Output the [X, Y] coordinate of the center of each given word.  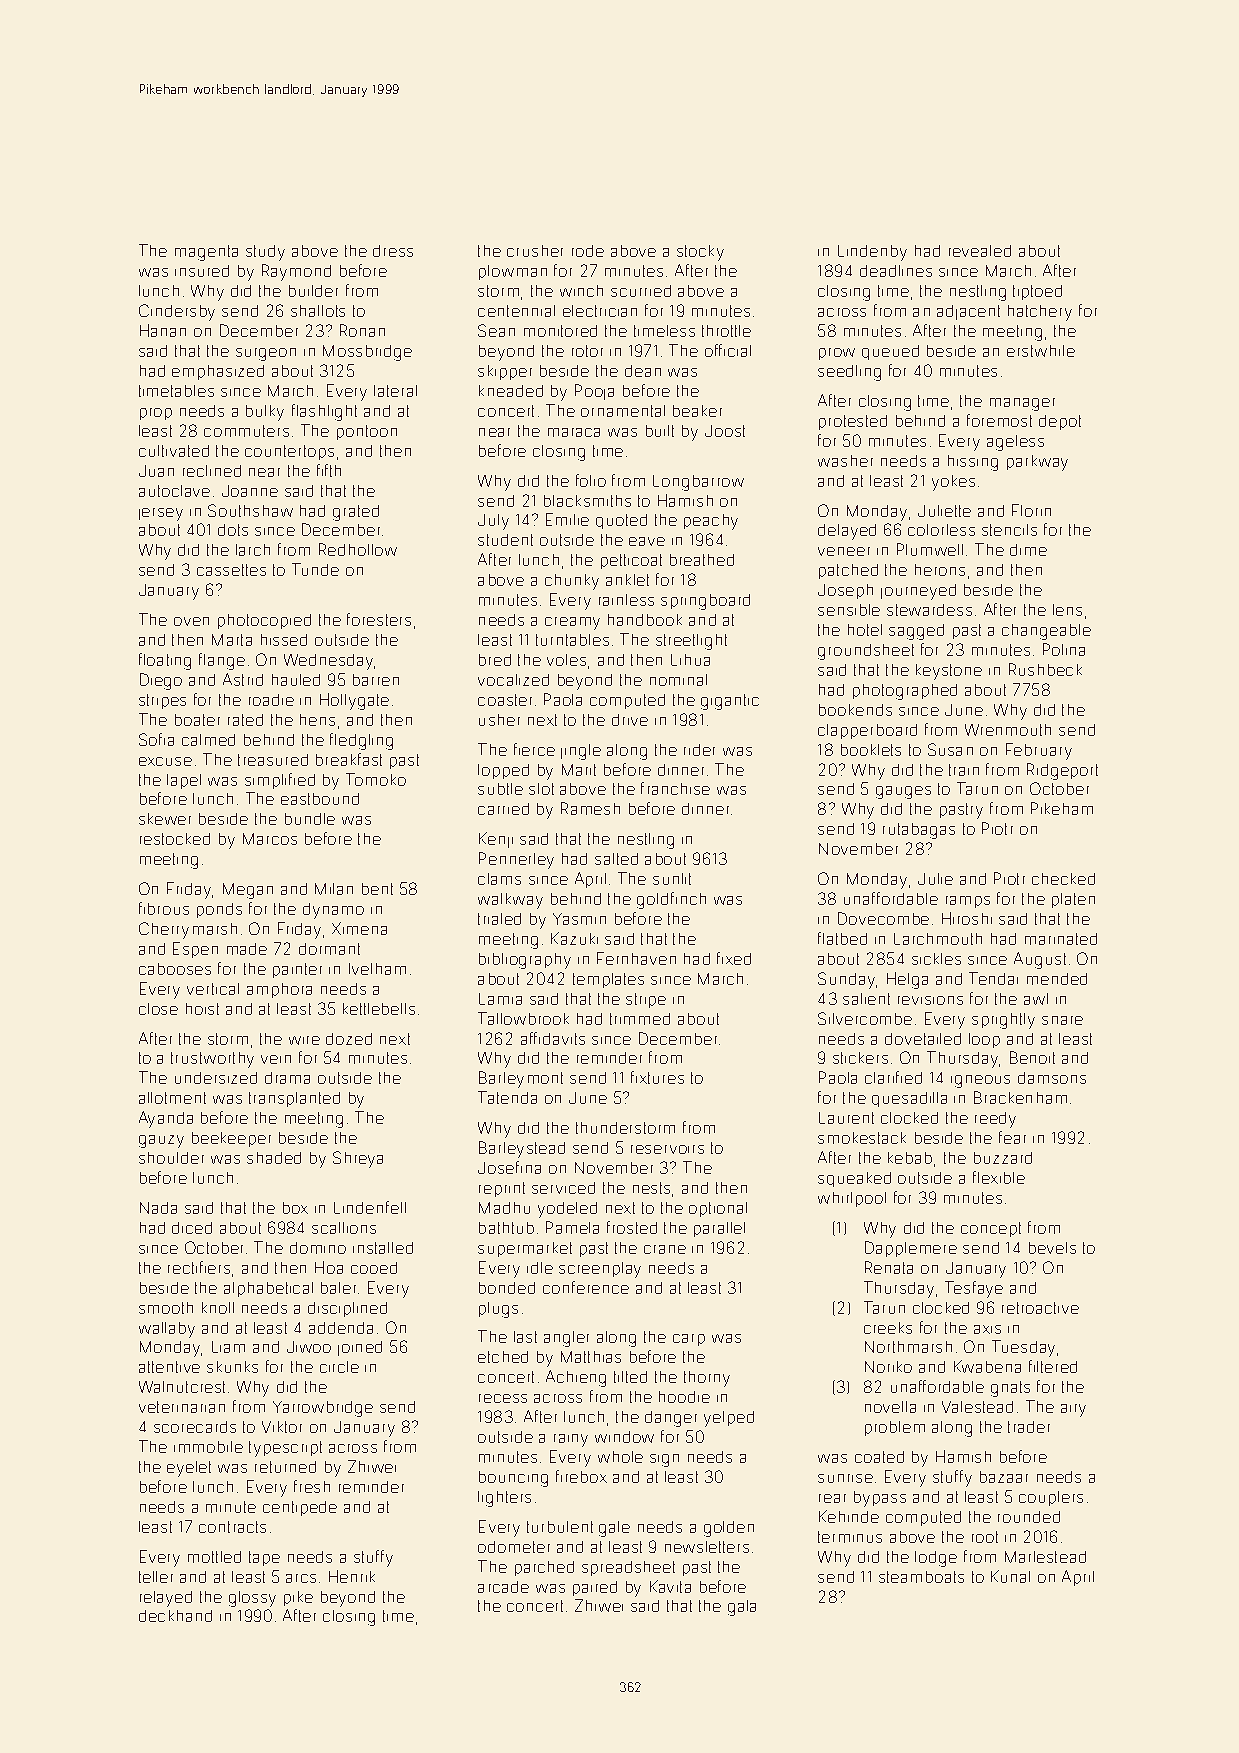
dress [393, 251]
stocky [700, 253]
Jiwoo [309, 1347]
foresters [379, 619]
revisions [930, 1000]
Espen [195, 950]
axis [987, 1329]
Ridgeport [1062, 771]
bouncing [513, 1479]
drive [630, 720]
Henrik [352, 1576]
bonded [507, 1288]
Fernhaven [636, 958]
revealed [980, 251]
